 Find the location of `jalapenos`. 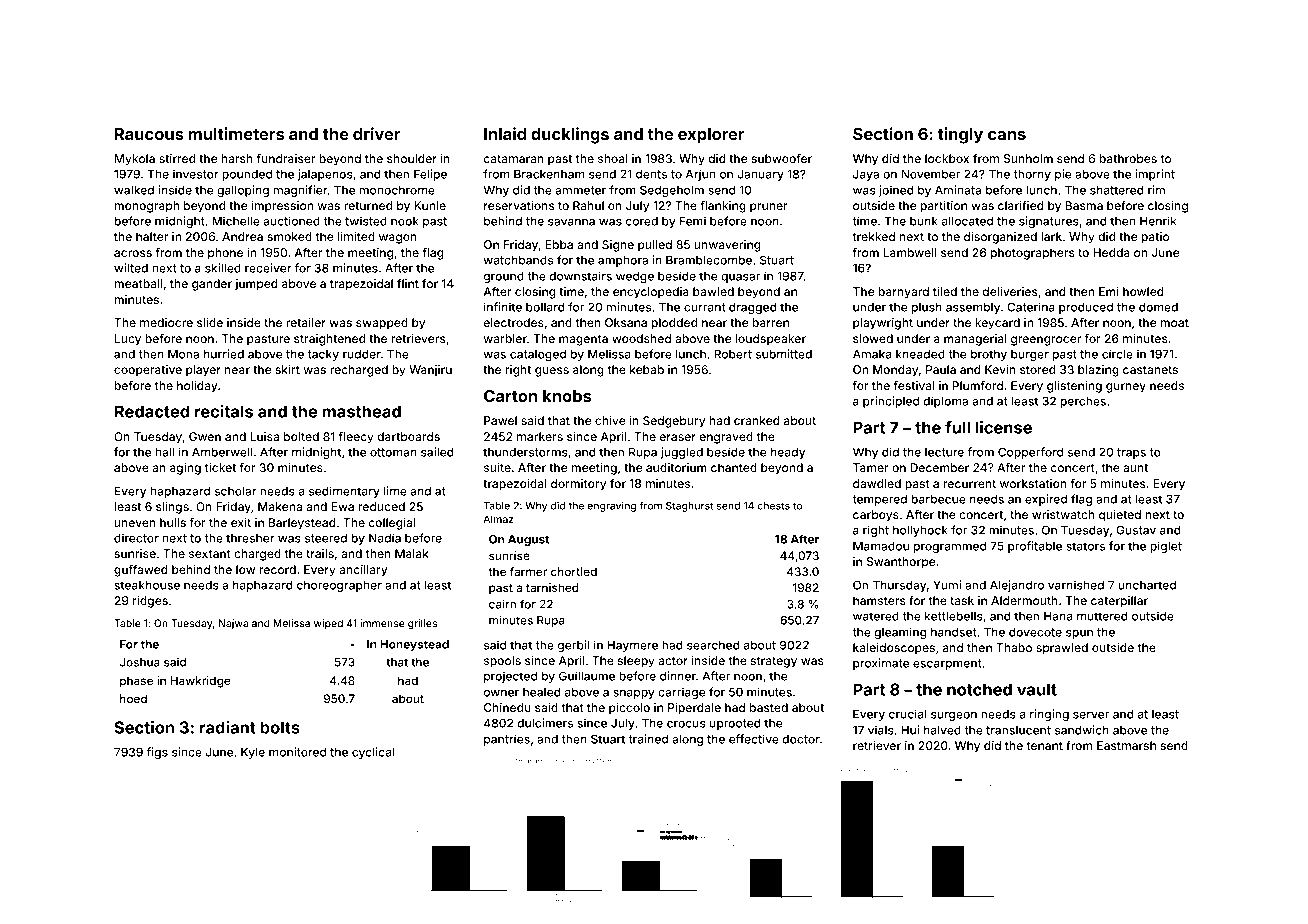

jalapenos is located at coordinates (325, 175).
